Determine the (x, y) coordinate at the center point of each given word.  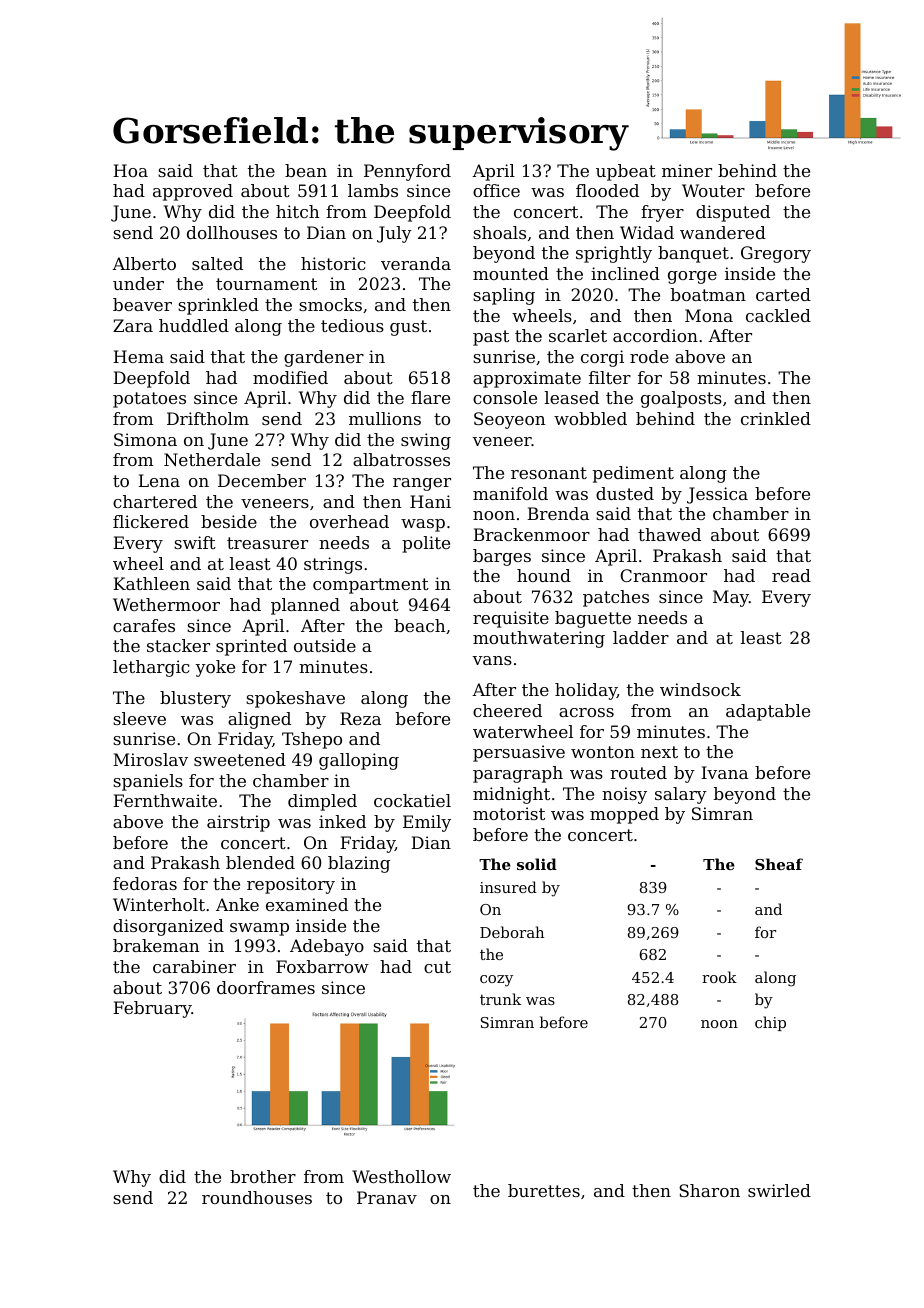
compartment (371, 586)
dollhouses (232, 232)
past (491, 338)
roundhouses (257, 1197)
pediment (633, 474)
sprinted (251, 647)
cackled (778, 315)
